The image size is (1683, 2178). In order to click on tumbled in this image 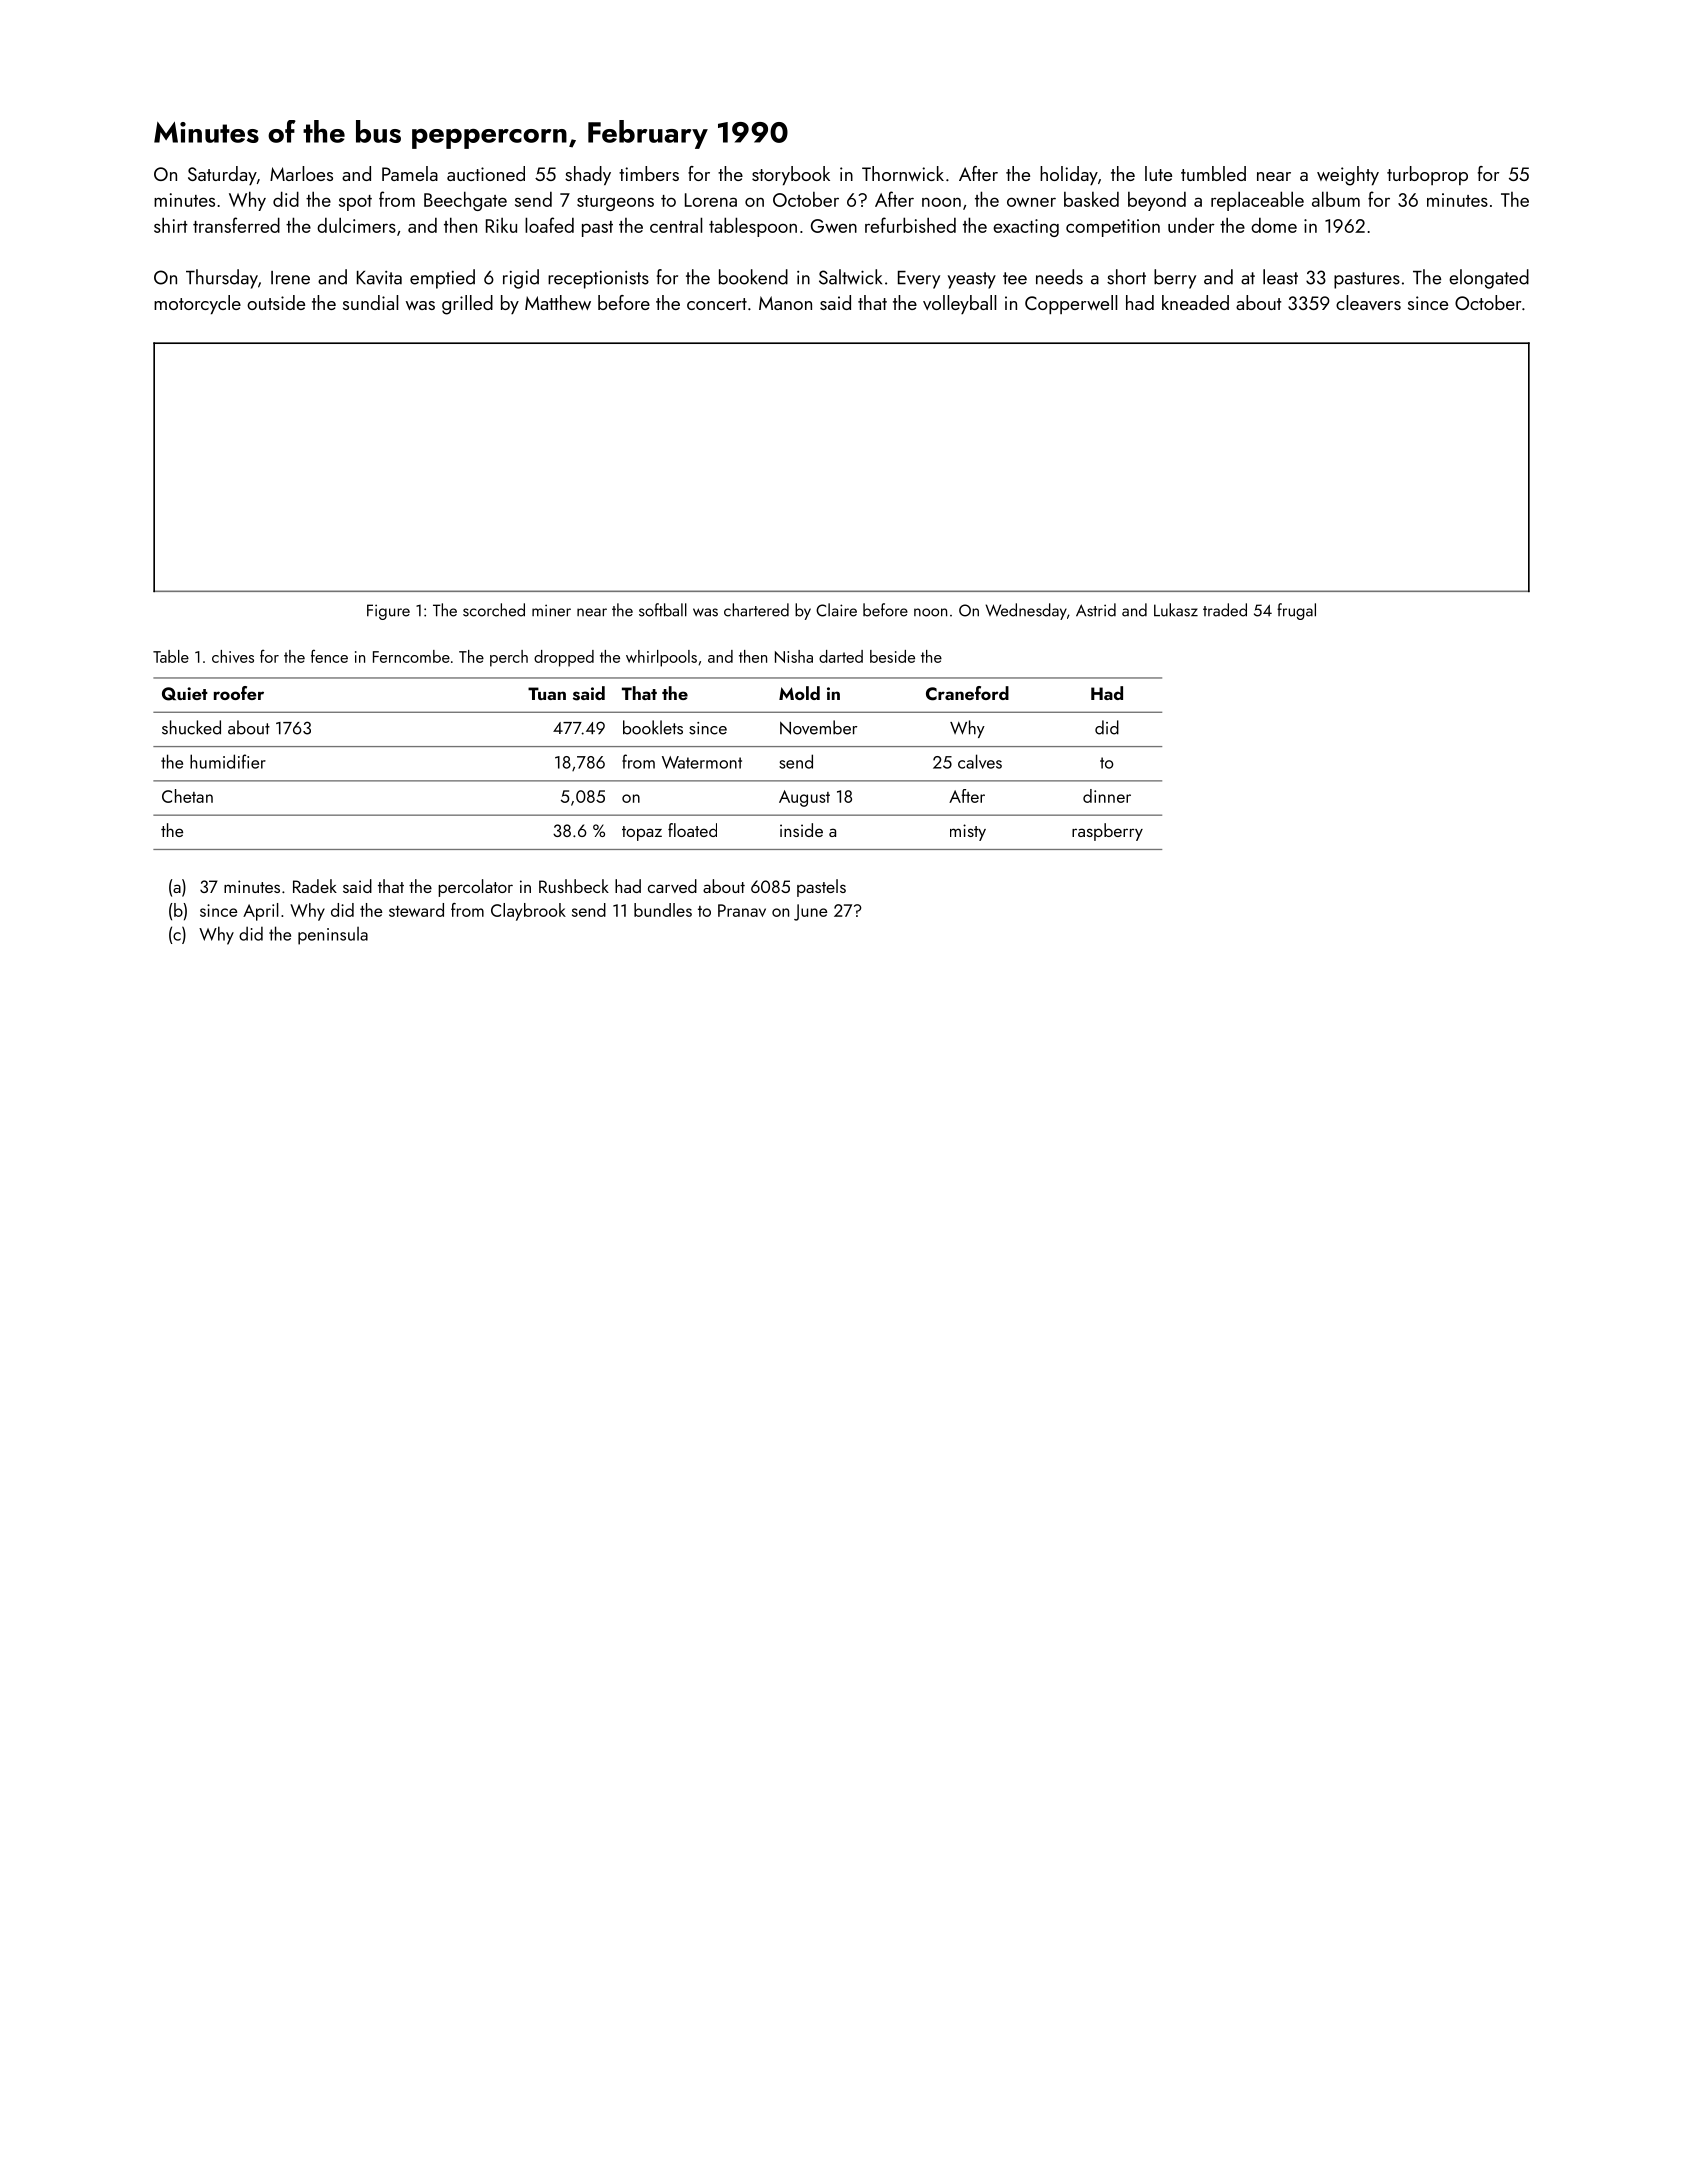, I will do `click(1213, 173)`.
